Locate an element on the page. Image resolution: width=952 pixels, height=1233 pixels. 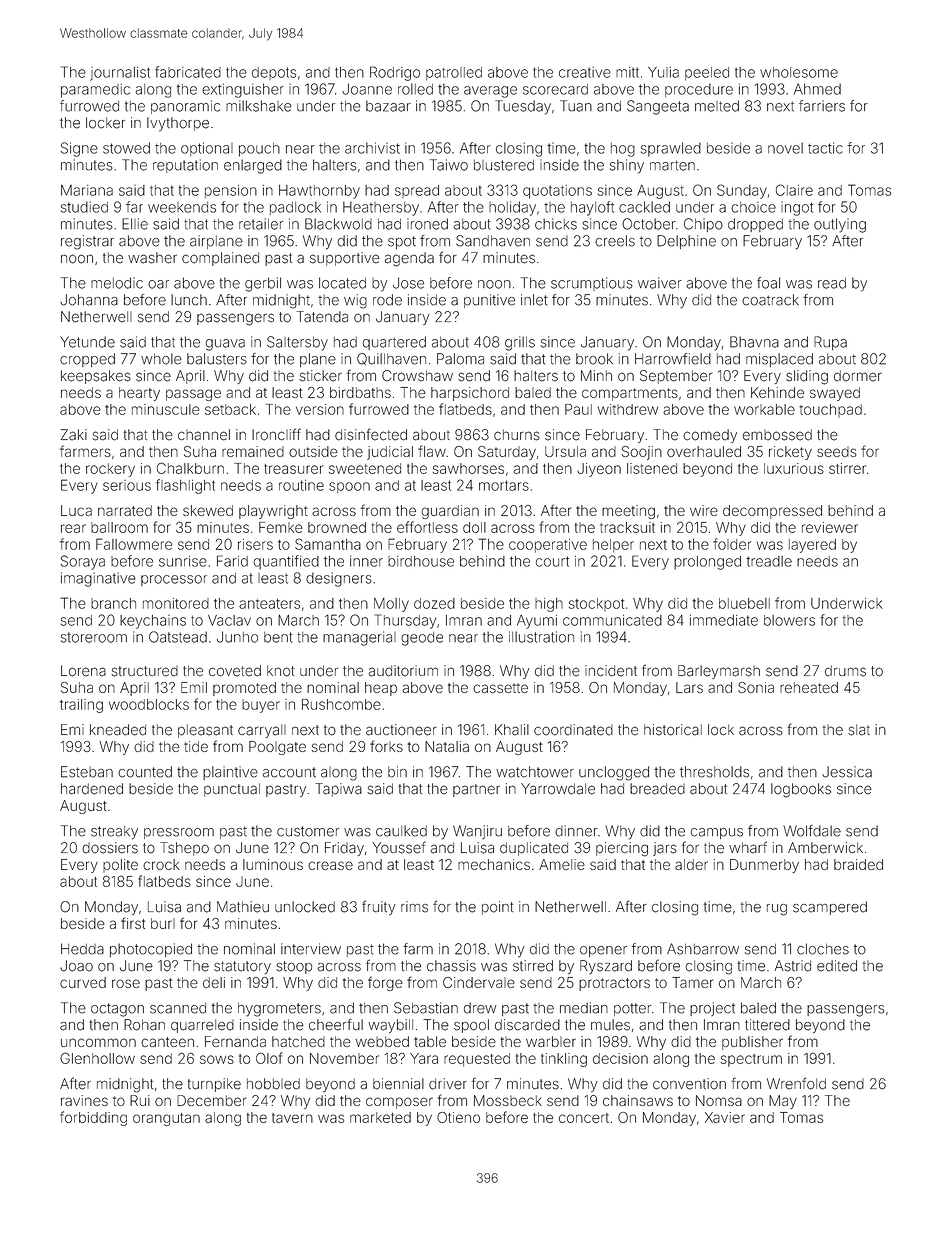
paramedic is located at coordinates (95, 90).
